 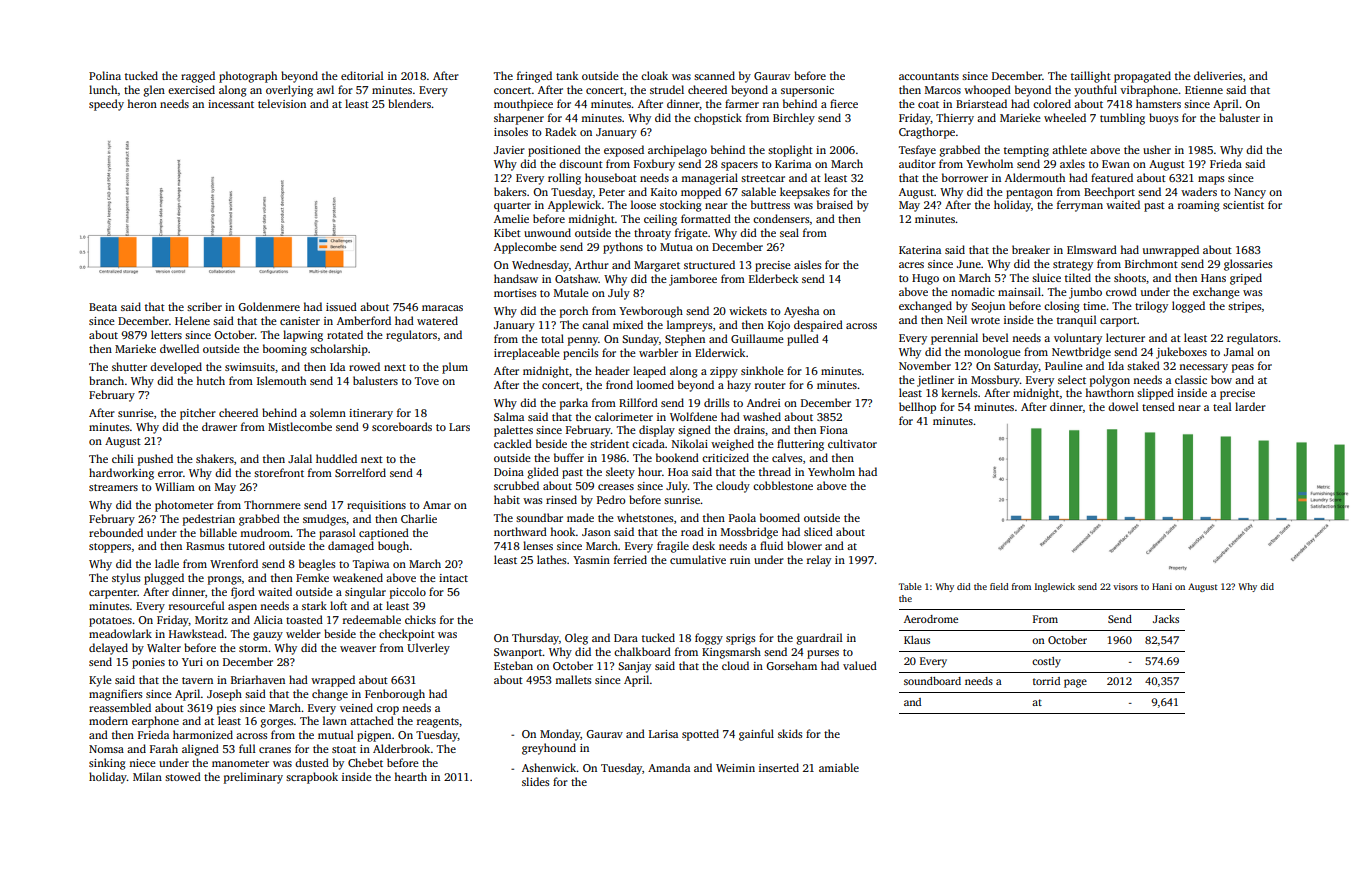 I want to click on skids, so click(x=790, y=733).
